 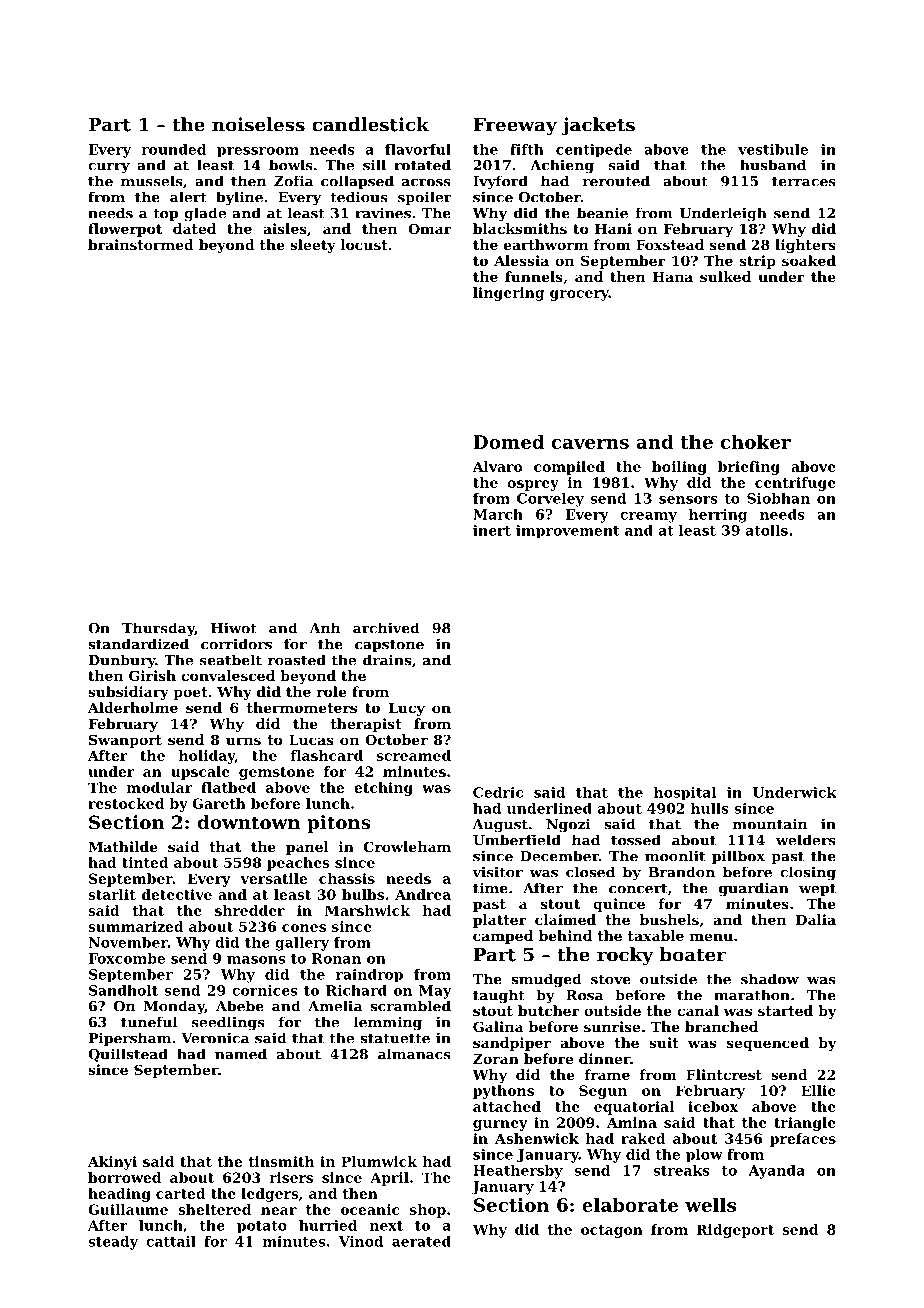 What do you see at coordinates (133, 707) in the image?
I see `Alderholme` at bounding box center [133, 707].
